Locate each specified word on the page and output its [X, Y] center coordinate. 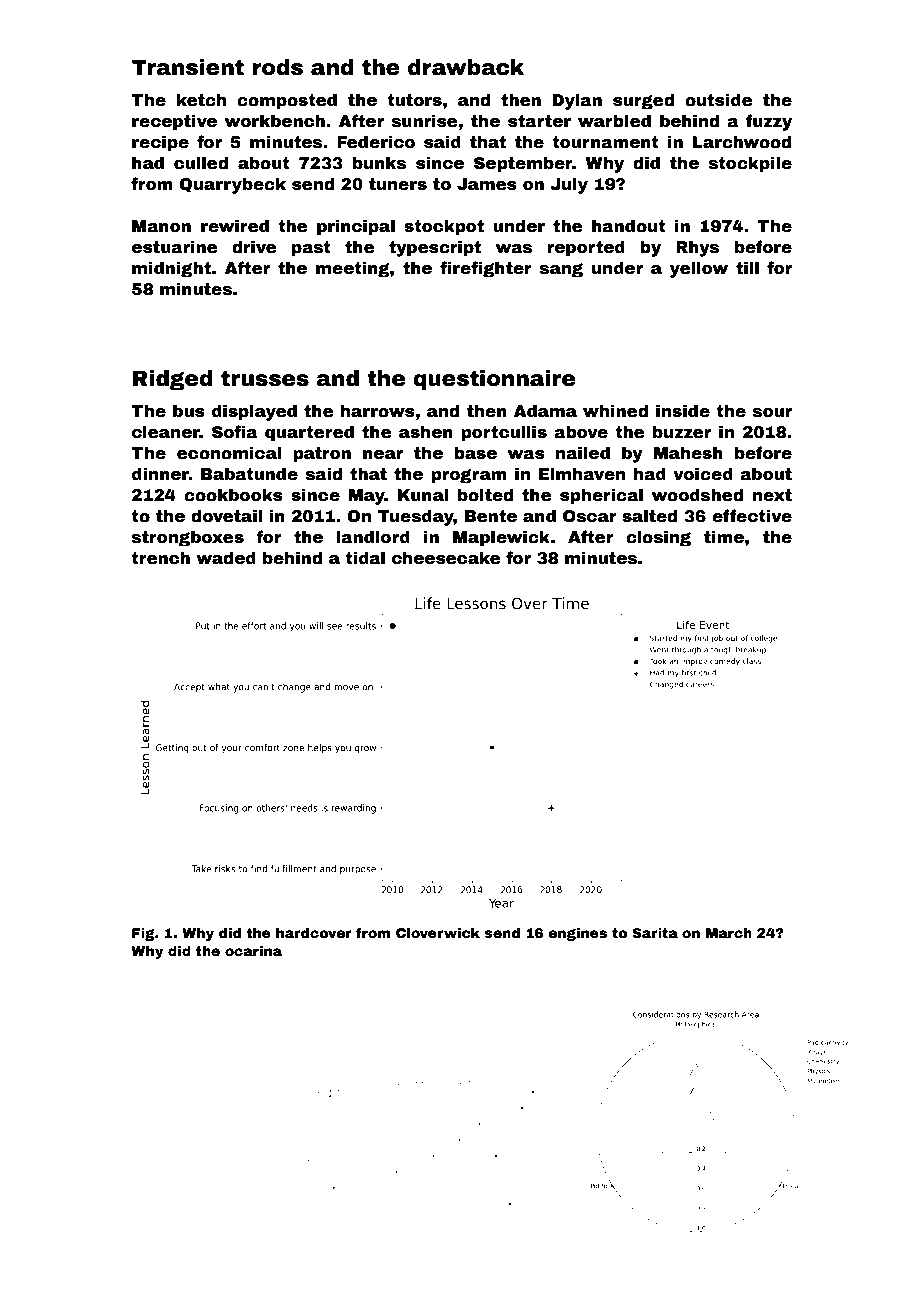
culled [201, 163]
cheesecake [446, 558]
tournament [605, 142]
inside [683, 411]
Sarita [655, 933]
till [747, 268]
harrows [378, 411]
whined [615, 411]
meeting [353, 269]
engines [578, 934]
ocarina [253, 951]
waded [226, 558]
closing [658, 538]
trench [160, 558]
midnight [171, 269]
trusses [265, 378]
